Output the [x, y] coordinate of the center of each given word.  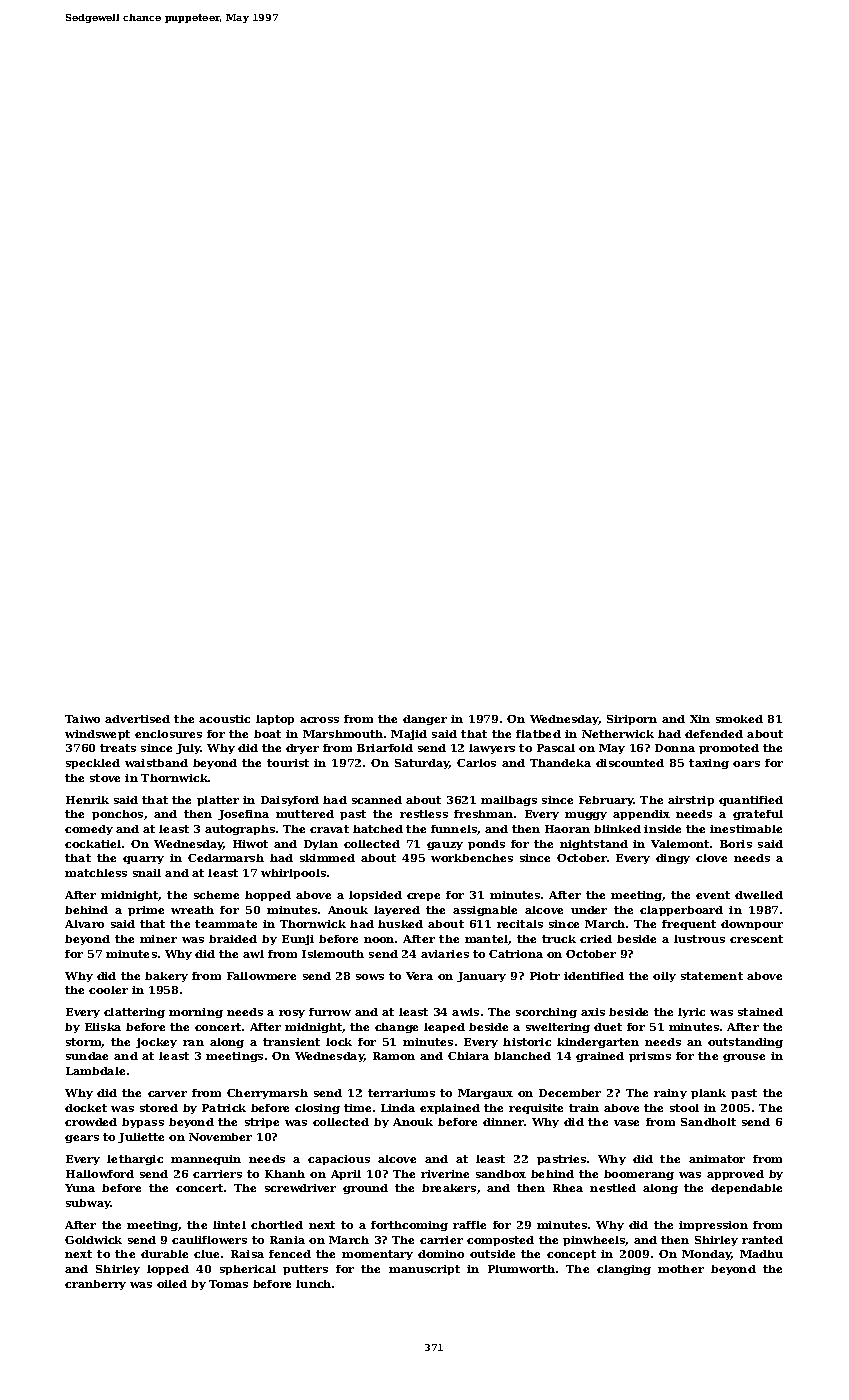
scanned [377, 800]
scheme [216, 895]
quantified [751, 801]
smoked [739, 719]
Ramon [394, 1056]
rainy [670, 1094]
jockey [156, 1043]
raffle [469, 1225]
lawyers [492, 749]
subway [88, 1204]
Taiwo [82, 719]
